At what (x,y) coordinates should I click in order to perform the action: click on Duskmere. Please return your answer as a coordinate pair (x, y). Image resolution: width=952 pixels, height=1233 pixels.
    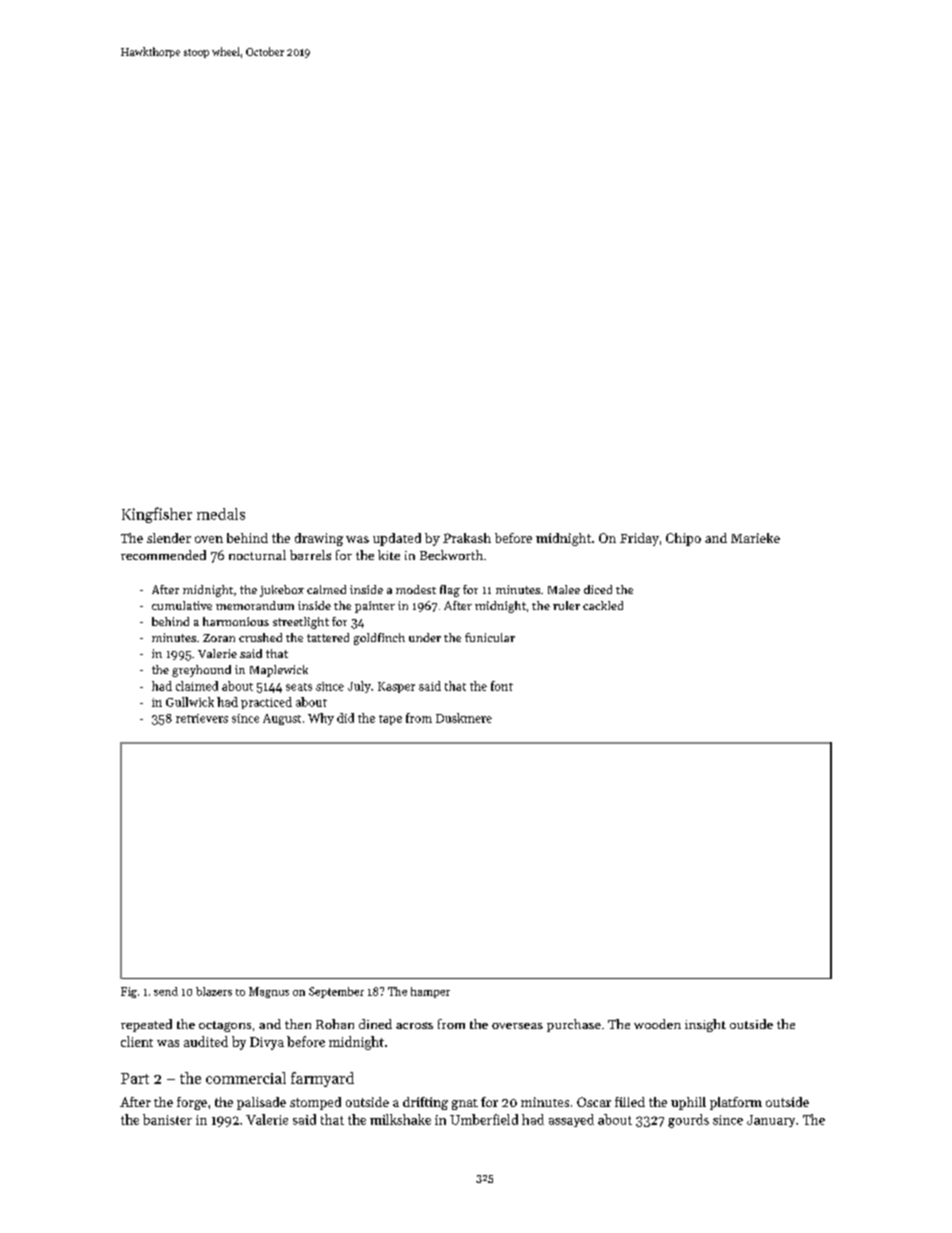
    Looking at the image, I should click on (464, 718).
